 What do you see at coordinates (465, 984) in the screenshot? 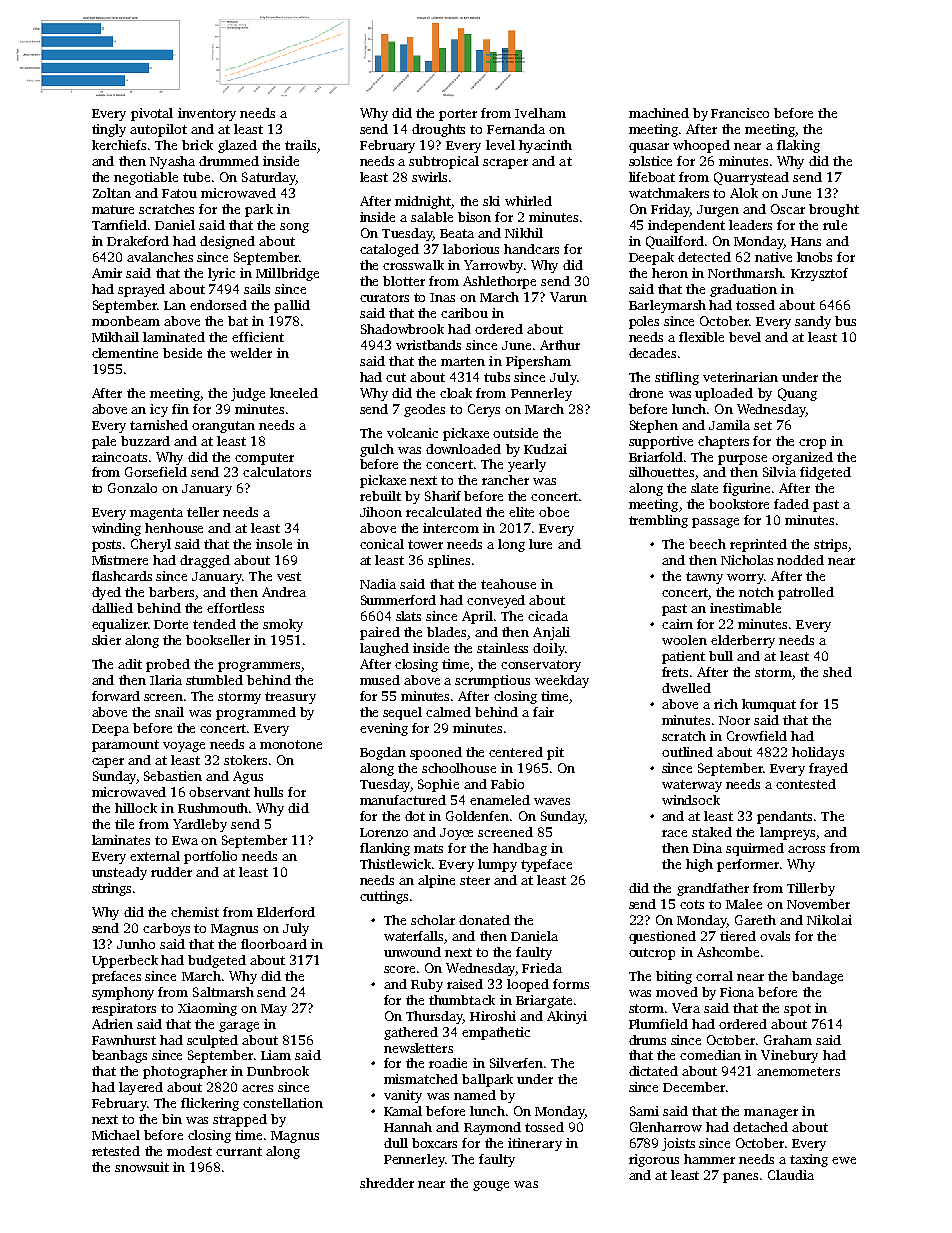
I see `raised` at bounding box center [465, 984].
